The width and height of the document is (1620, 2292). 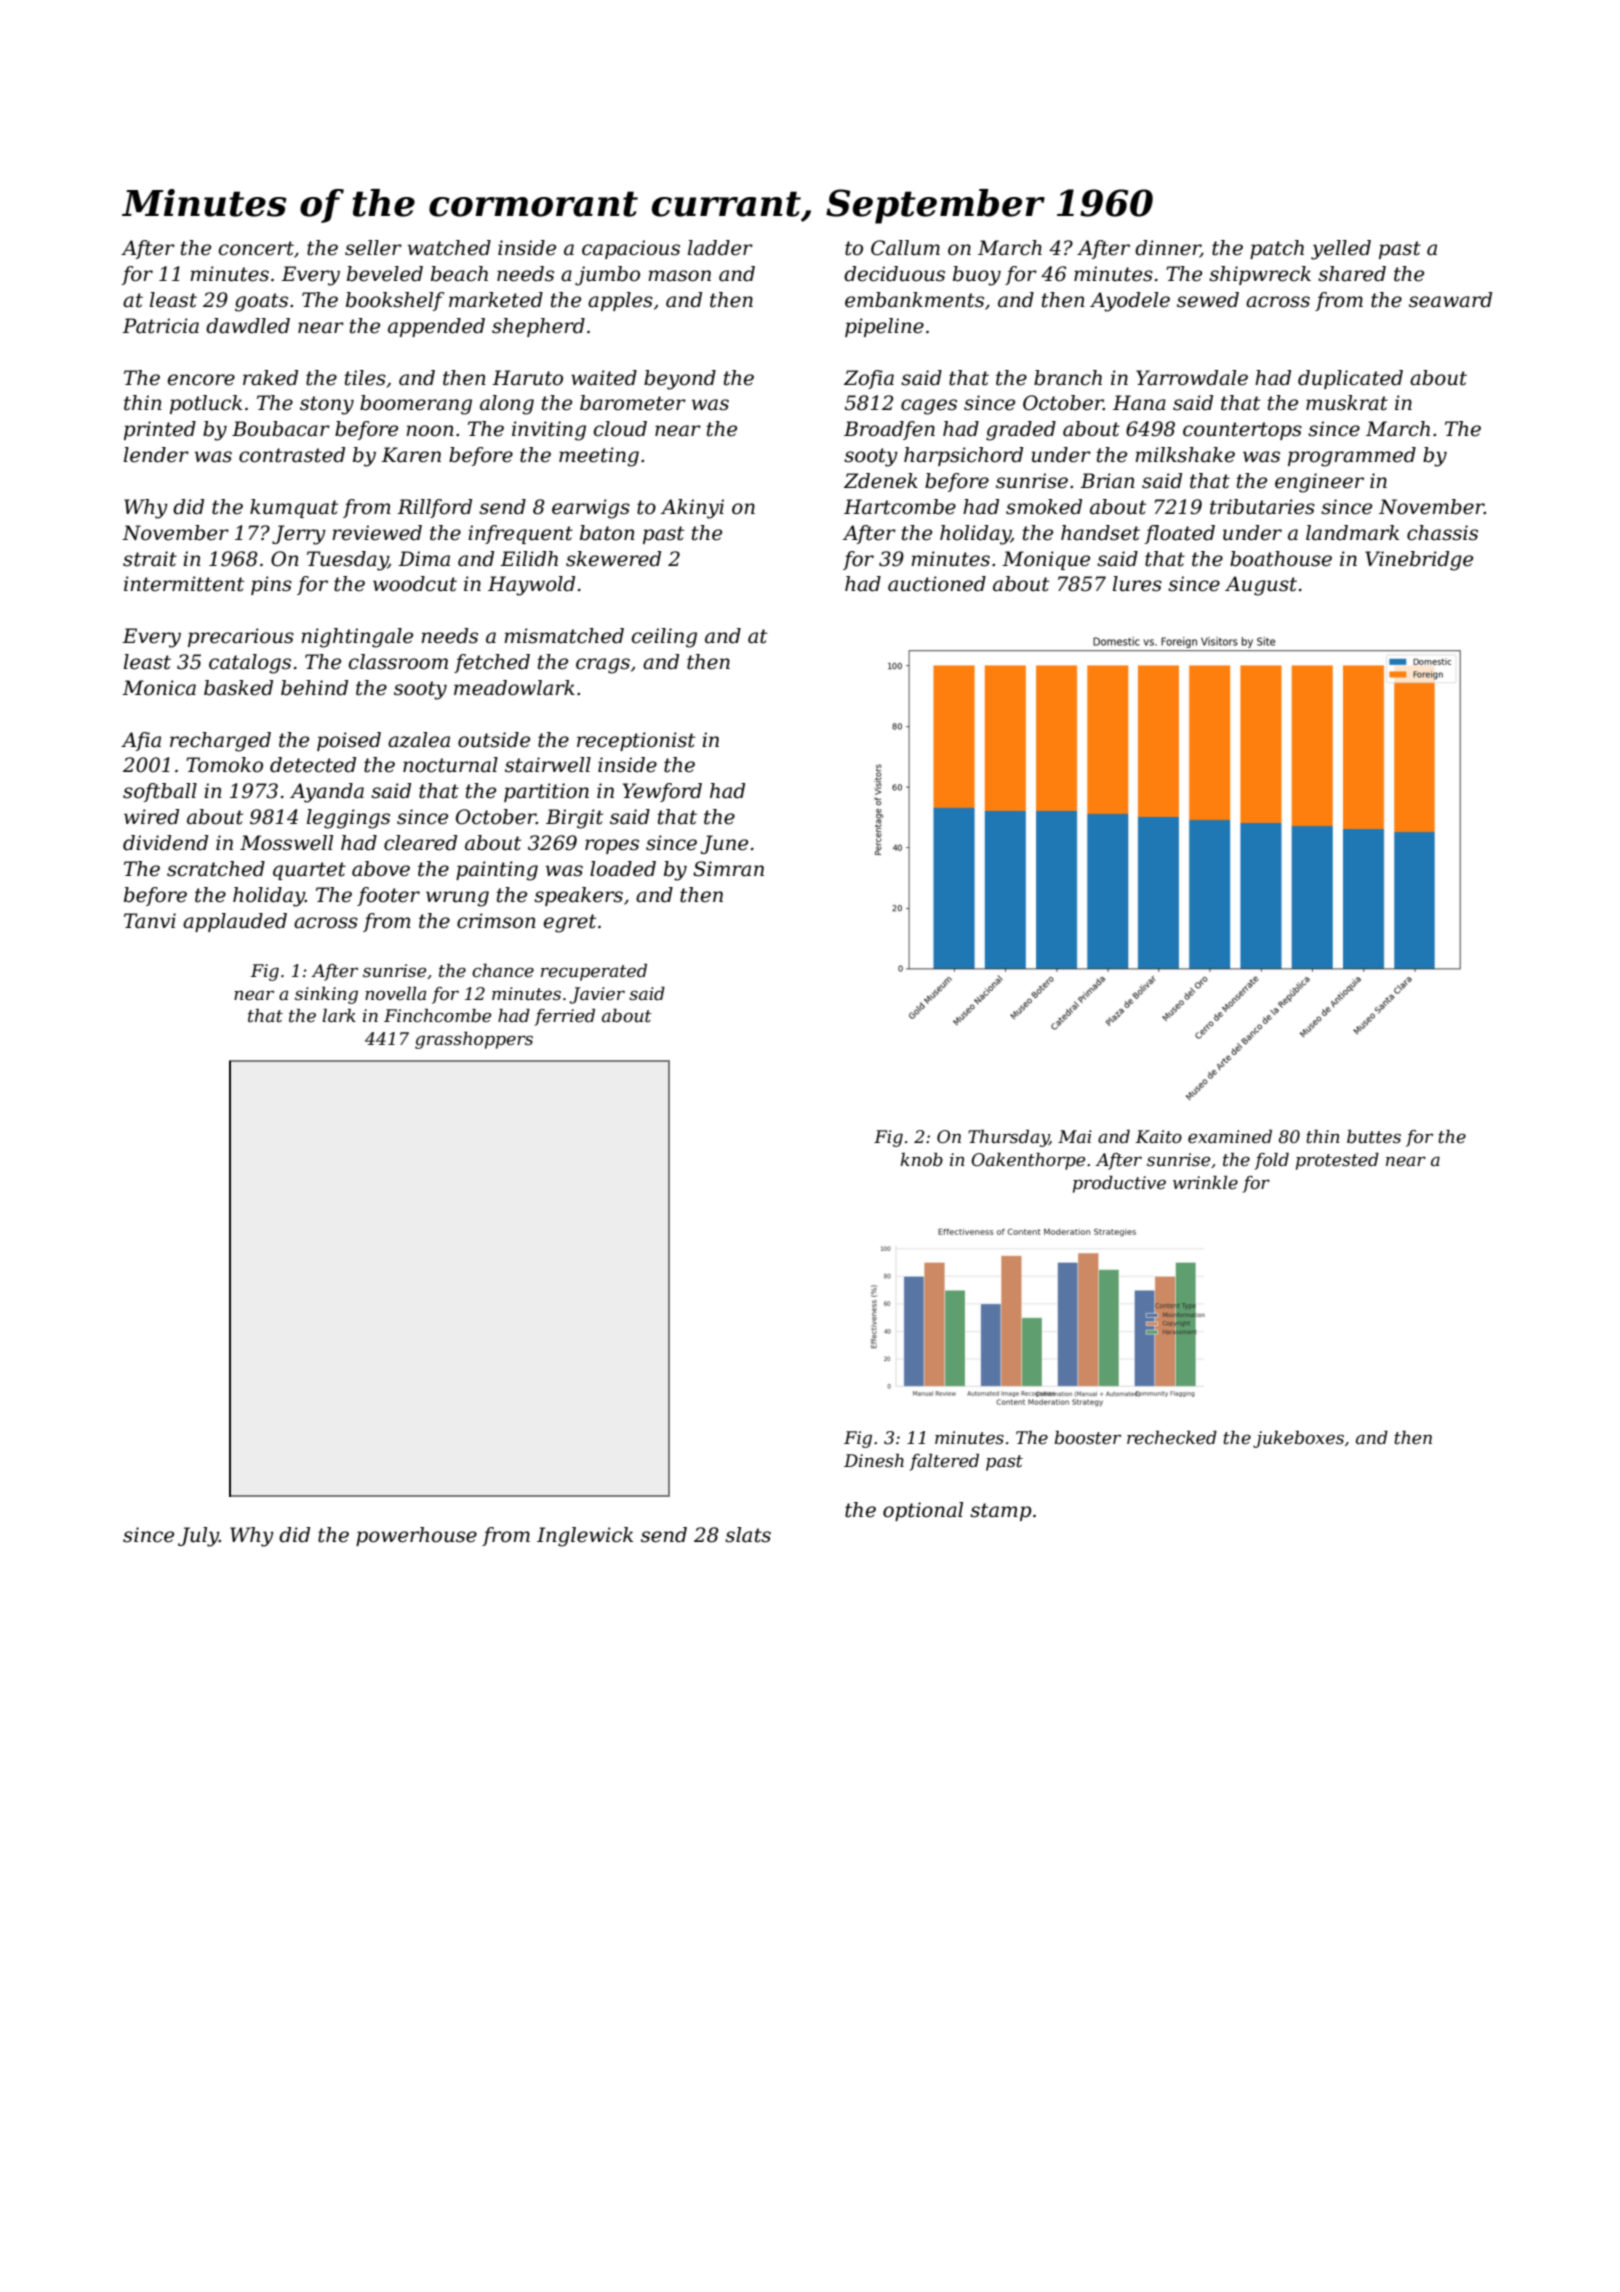 I want to click on Oakenthorpe, so click(x=1028, y=1161).
